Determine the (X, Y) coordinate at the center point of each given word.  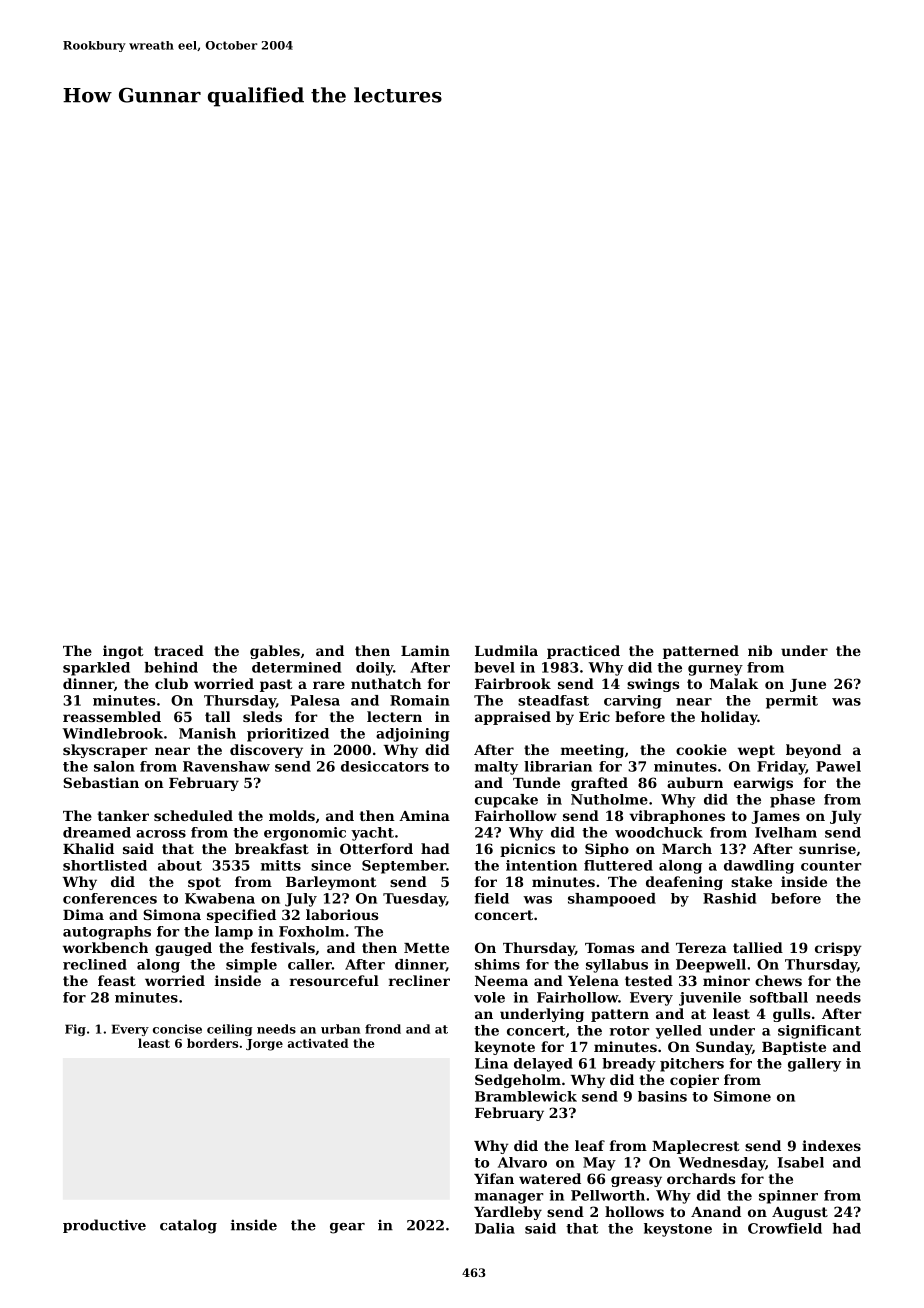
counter (831, 866)
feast (117, 980)
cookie (701, 749)
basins (662, 1096)
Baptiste (794, 1048)
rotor (629, 1031)
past (276, 685)
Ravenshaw (226, 766)
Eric (594, 716)
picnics (527, 850)
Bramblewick (526, 1096)
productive (104, 1226)
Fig (75, 1030)
